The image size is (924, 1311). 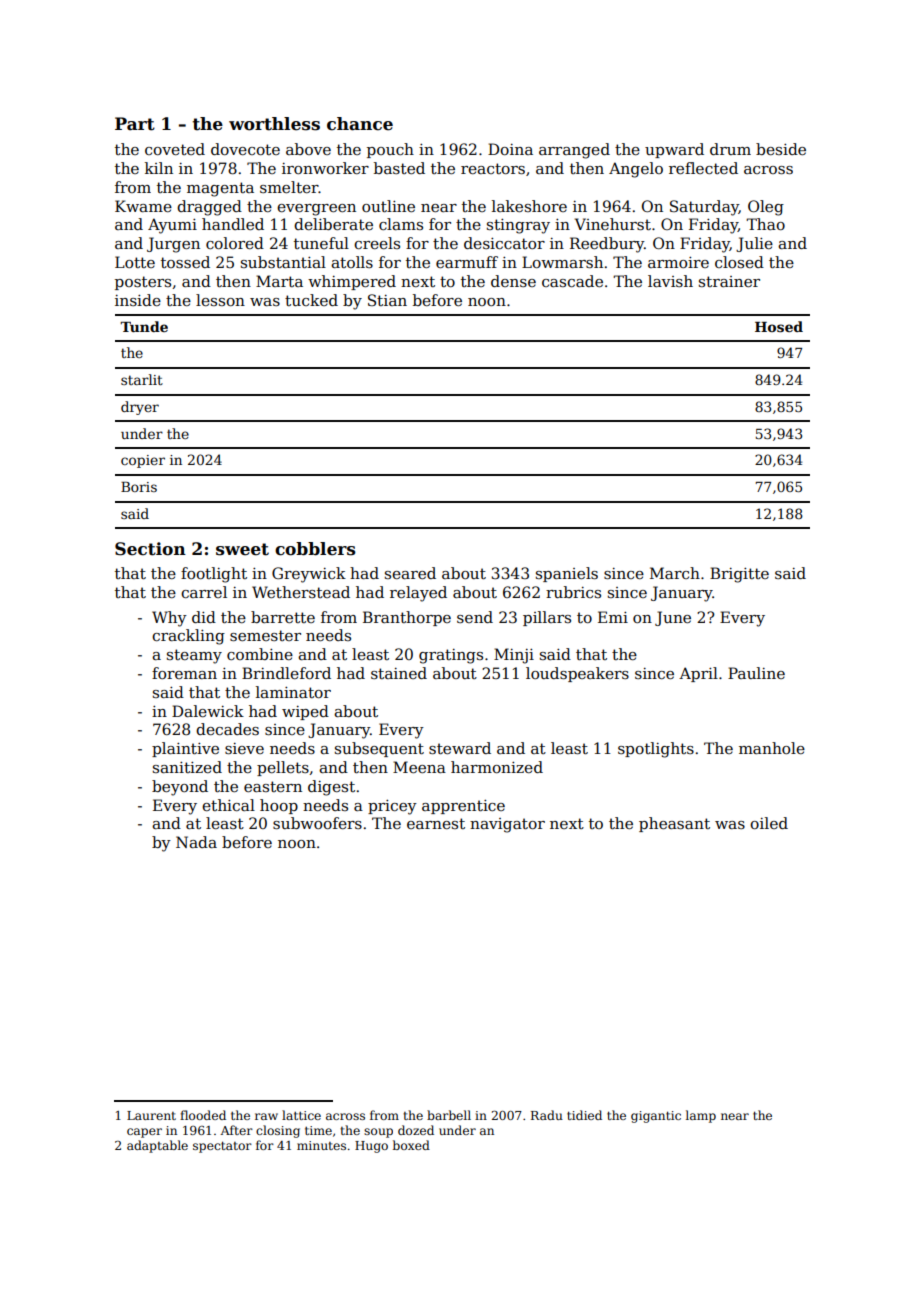 What do you see at coordinates (378, 1133) in the image?
I see `soup` at bounding box center [378, 1133].
